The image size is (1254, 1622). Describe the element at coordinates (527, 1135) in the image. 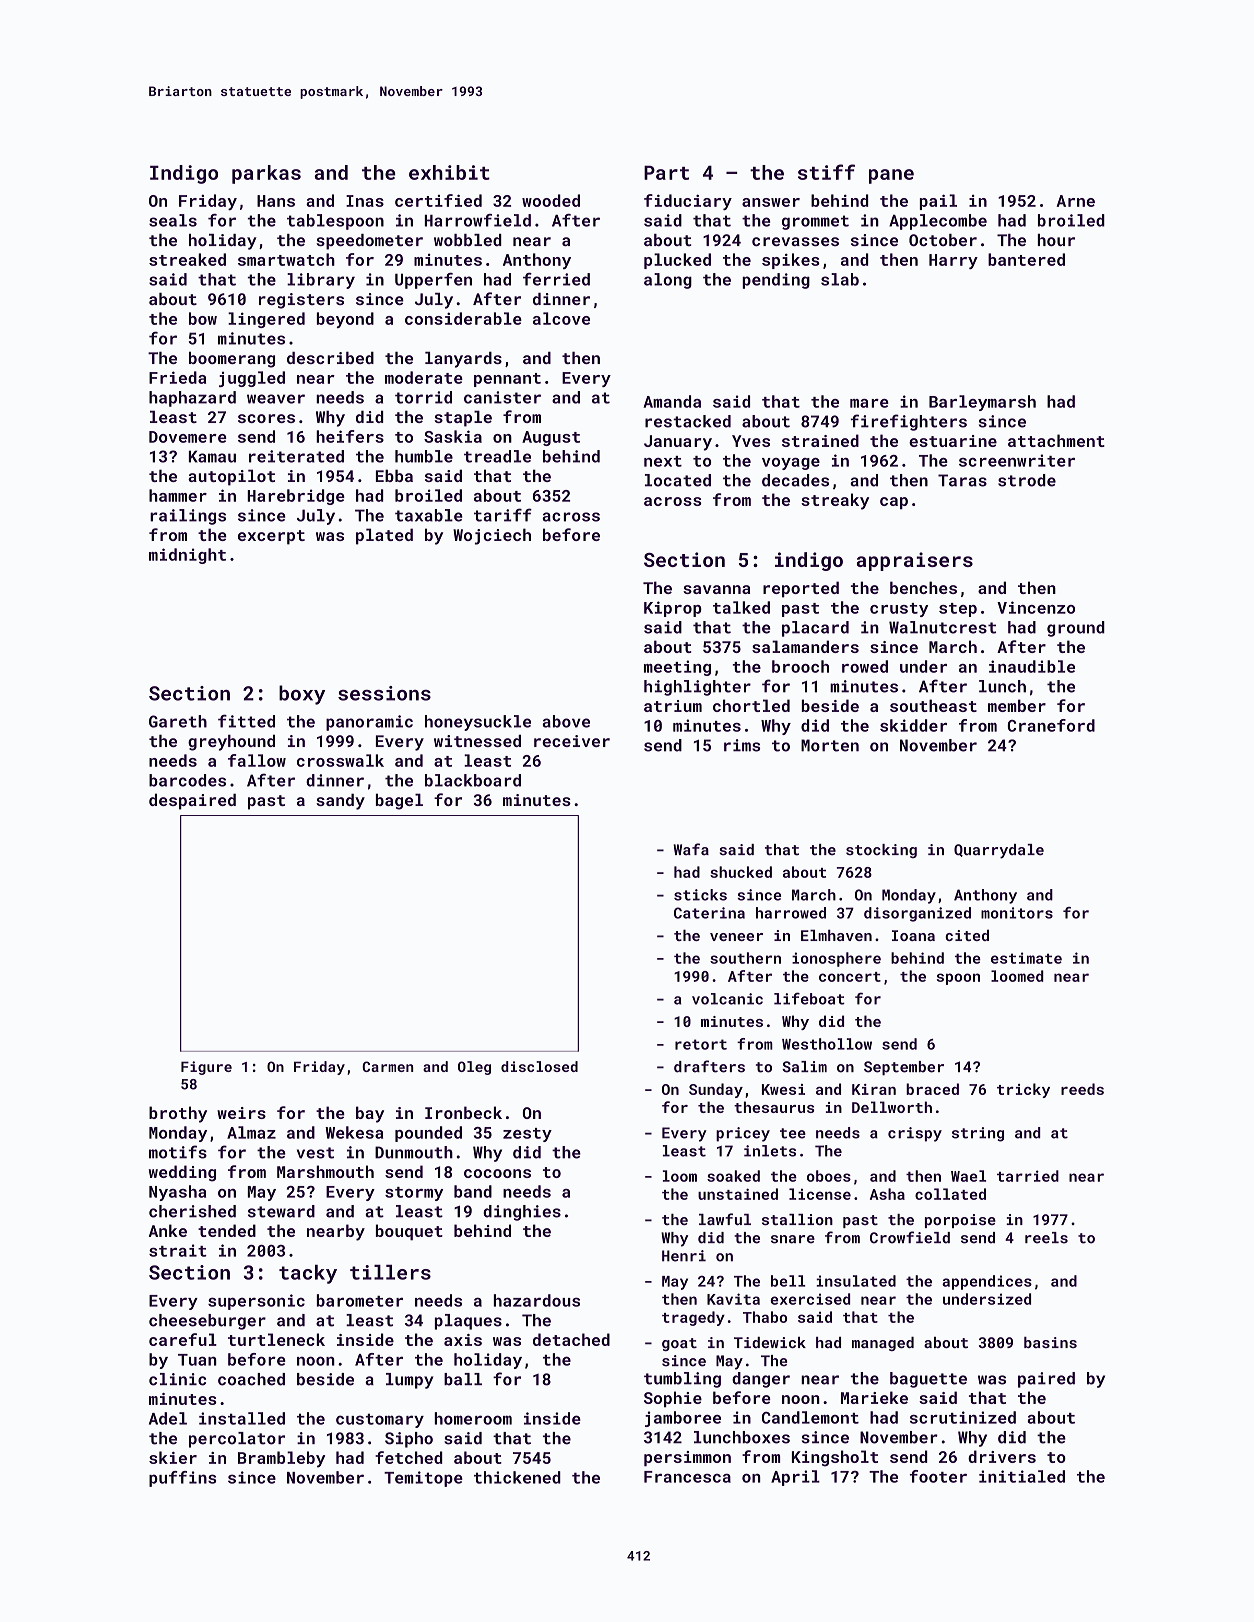

I see `zesty` at that location.
